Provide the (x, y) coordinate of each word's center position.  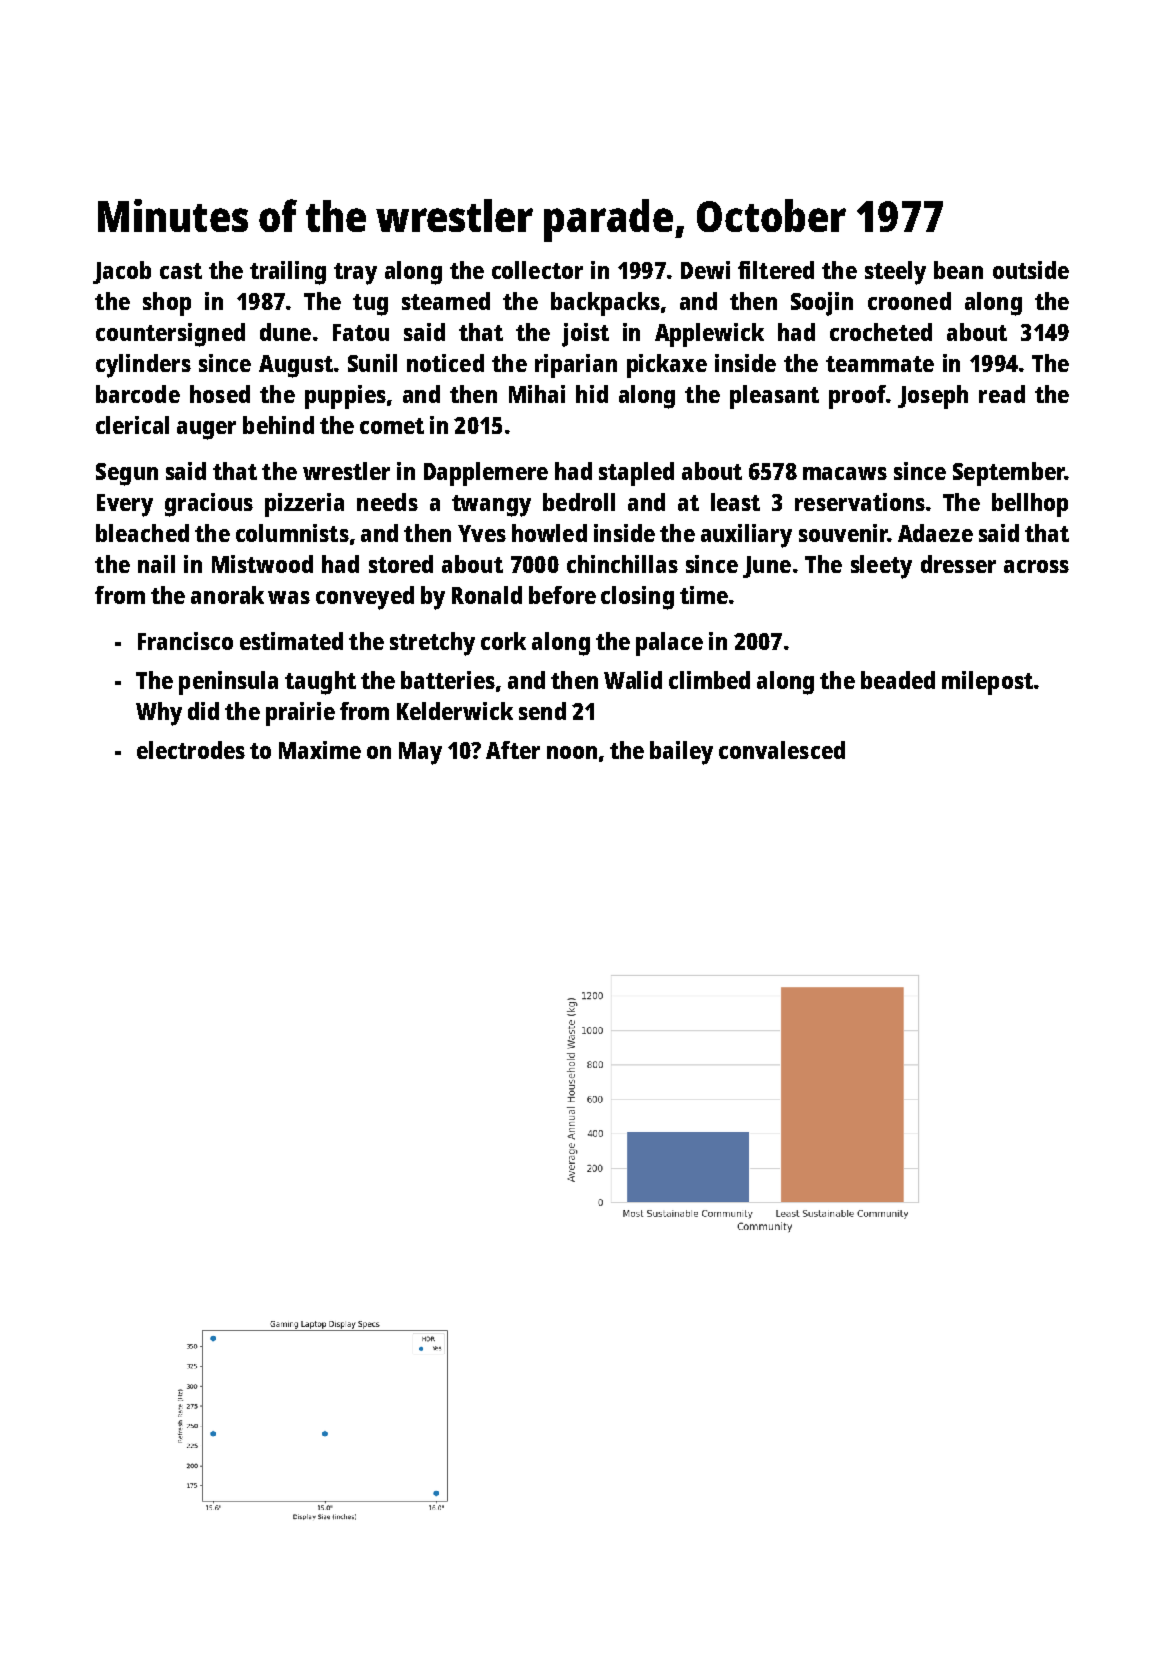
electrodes (191, 750)
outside (1031, 270)
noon (572, 752)
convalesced (782, 750)
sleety (881, 567)
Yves (482, 533)
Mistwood (262, 564)
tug (370, 305)
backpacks (605, 304)
